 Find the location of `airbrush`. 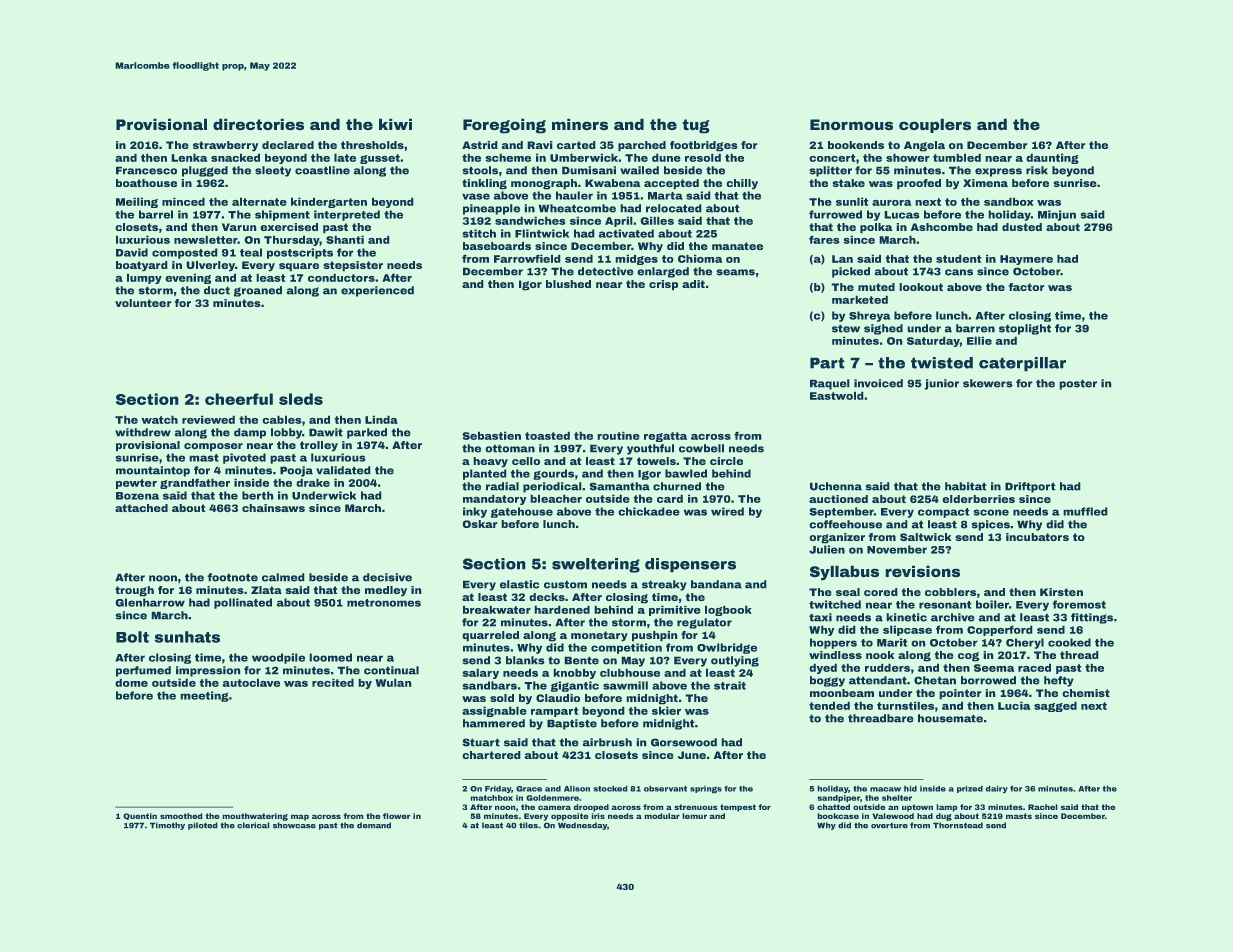

airbrush is located at coordinates (607, 742).
